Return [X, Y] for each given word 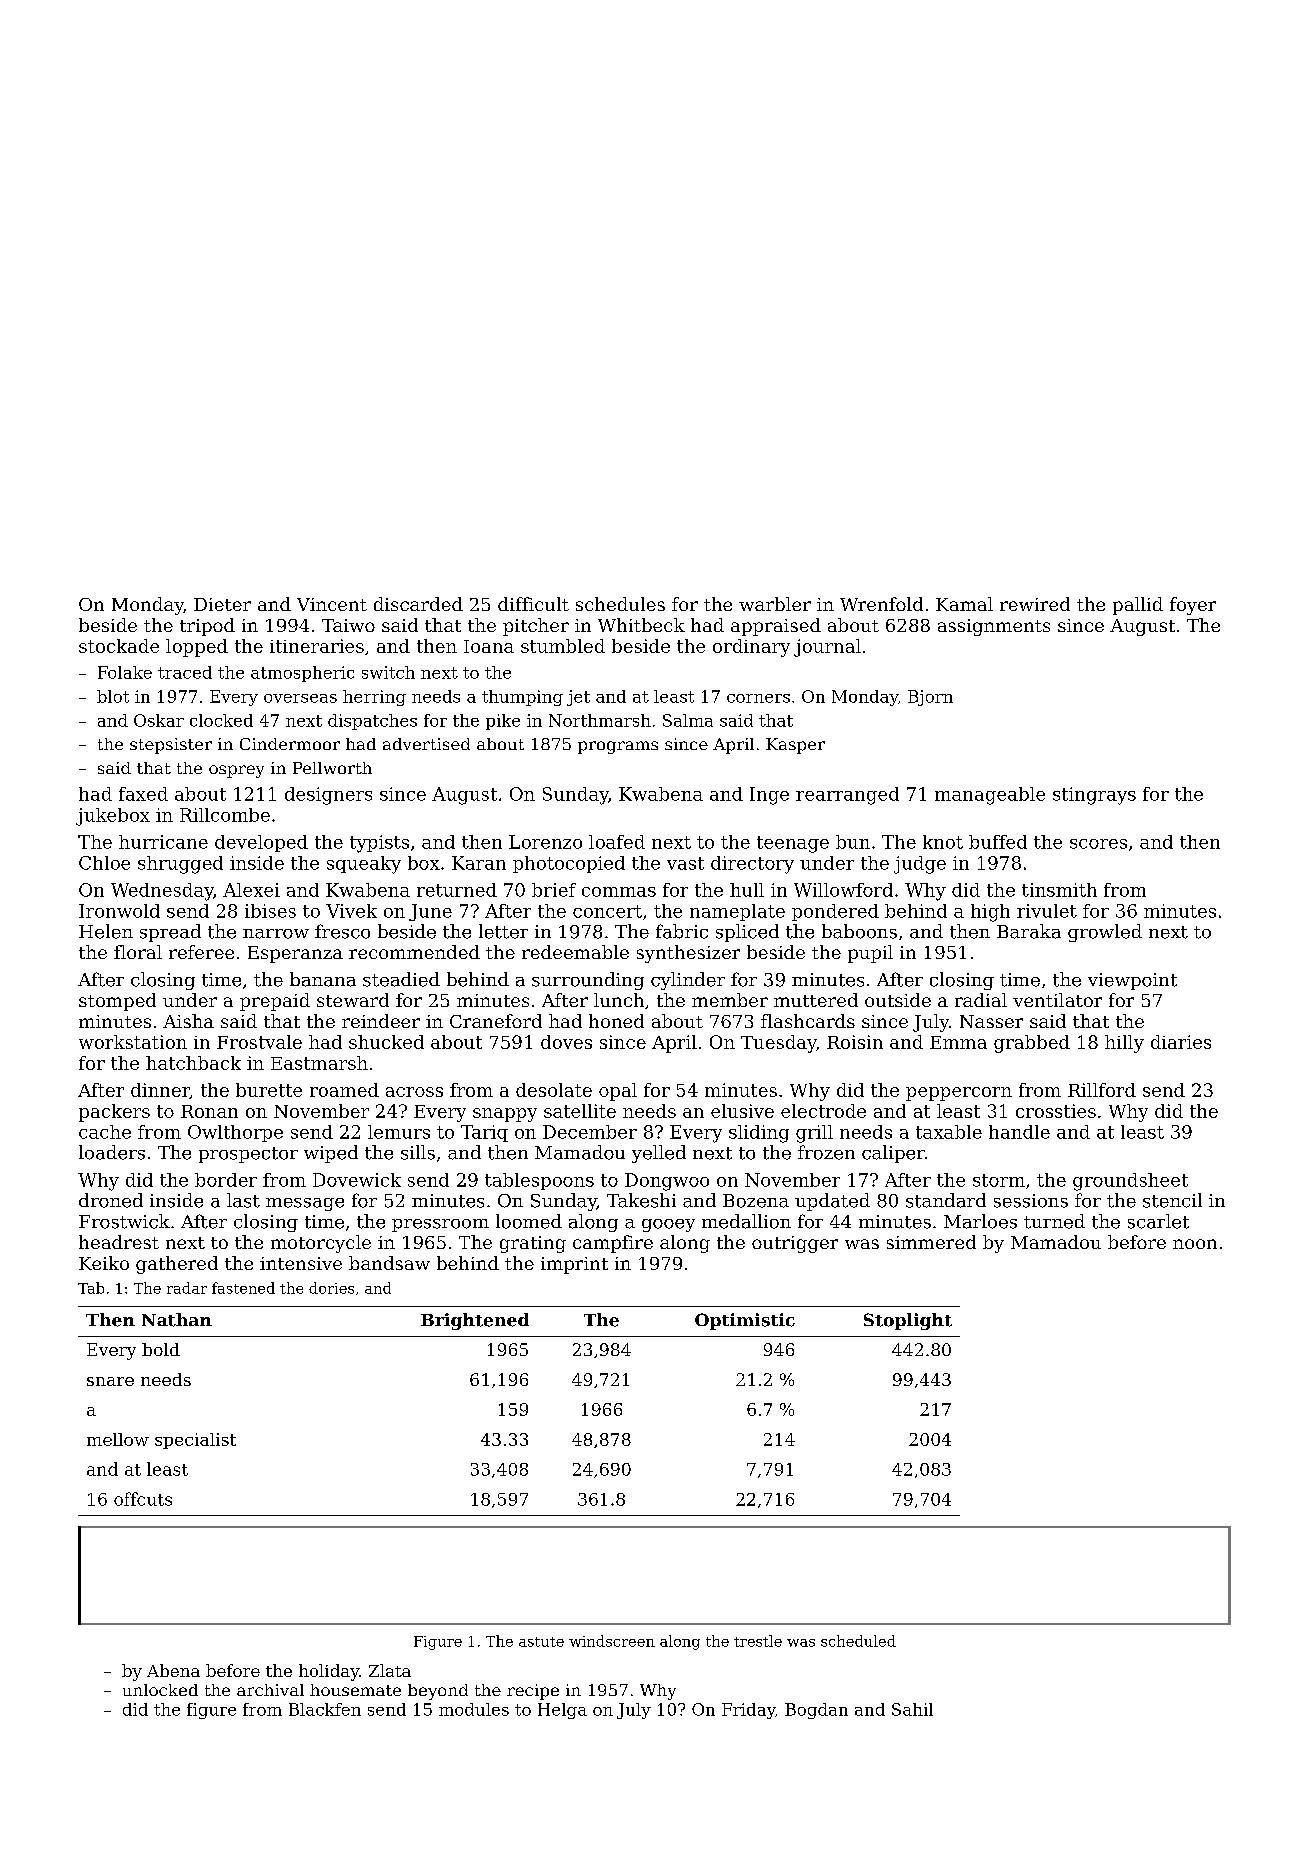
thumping [522, 698]
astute [541, 1642]
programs [618, 747]
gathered [177, 1265]
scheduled [858, 1641]
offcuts [143, 1499]
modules [474, 1709]
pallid [1138, 606]
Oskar [159, 720]
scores [1098, 844]
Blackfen [325, 1709]
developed [261, 843]
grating [533, 1244]
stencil [1172, 1200]
